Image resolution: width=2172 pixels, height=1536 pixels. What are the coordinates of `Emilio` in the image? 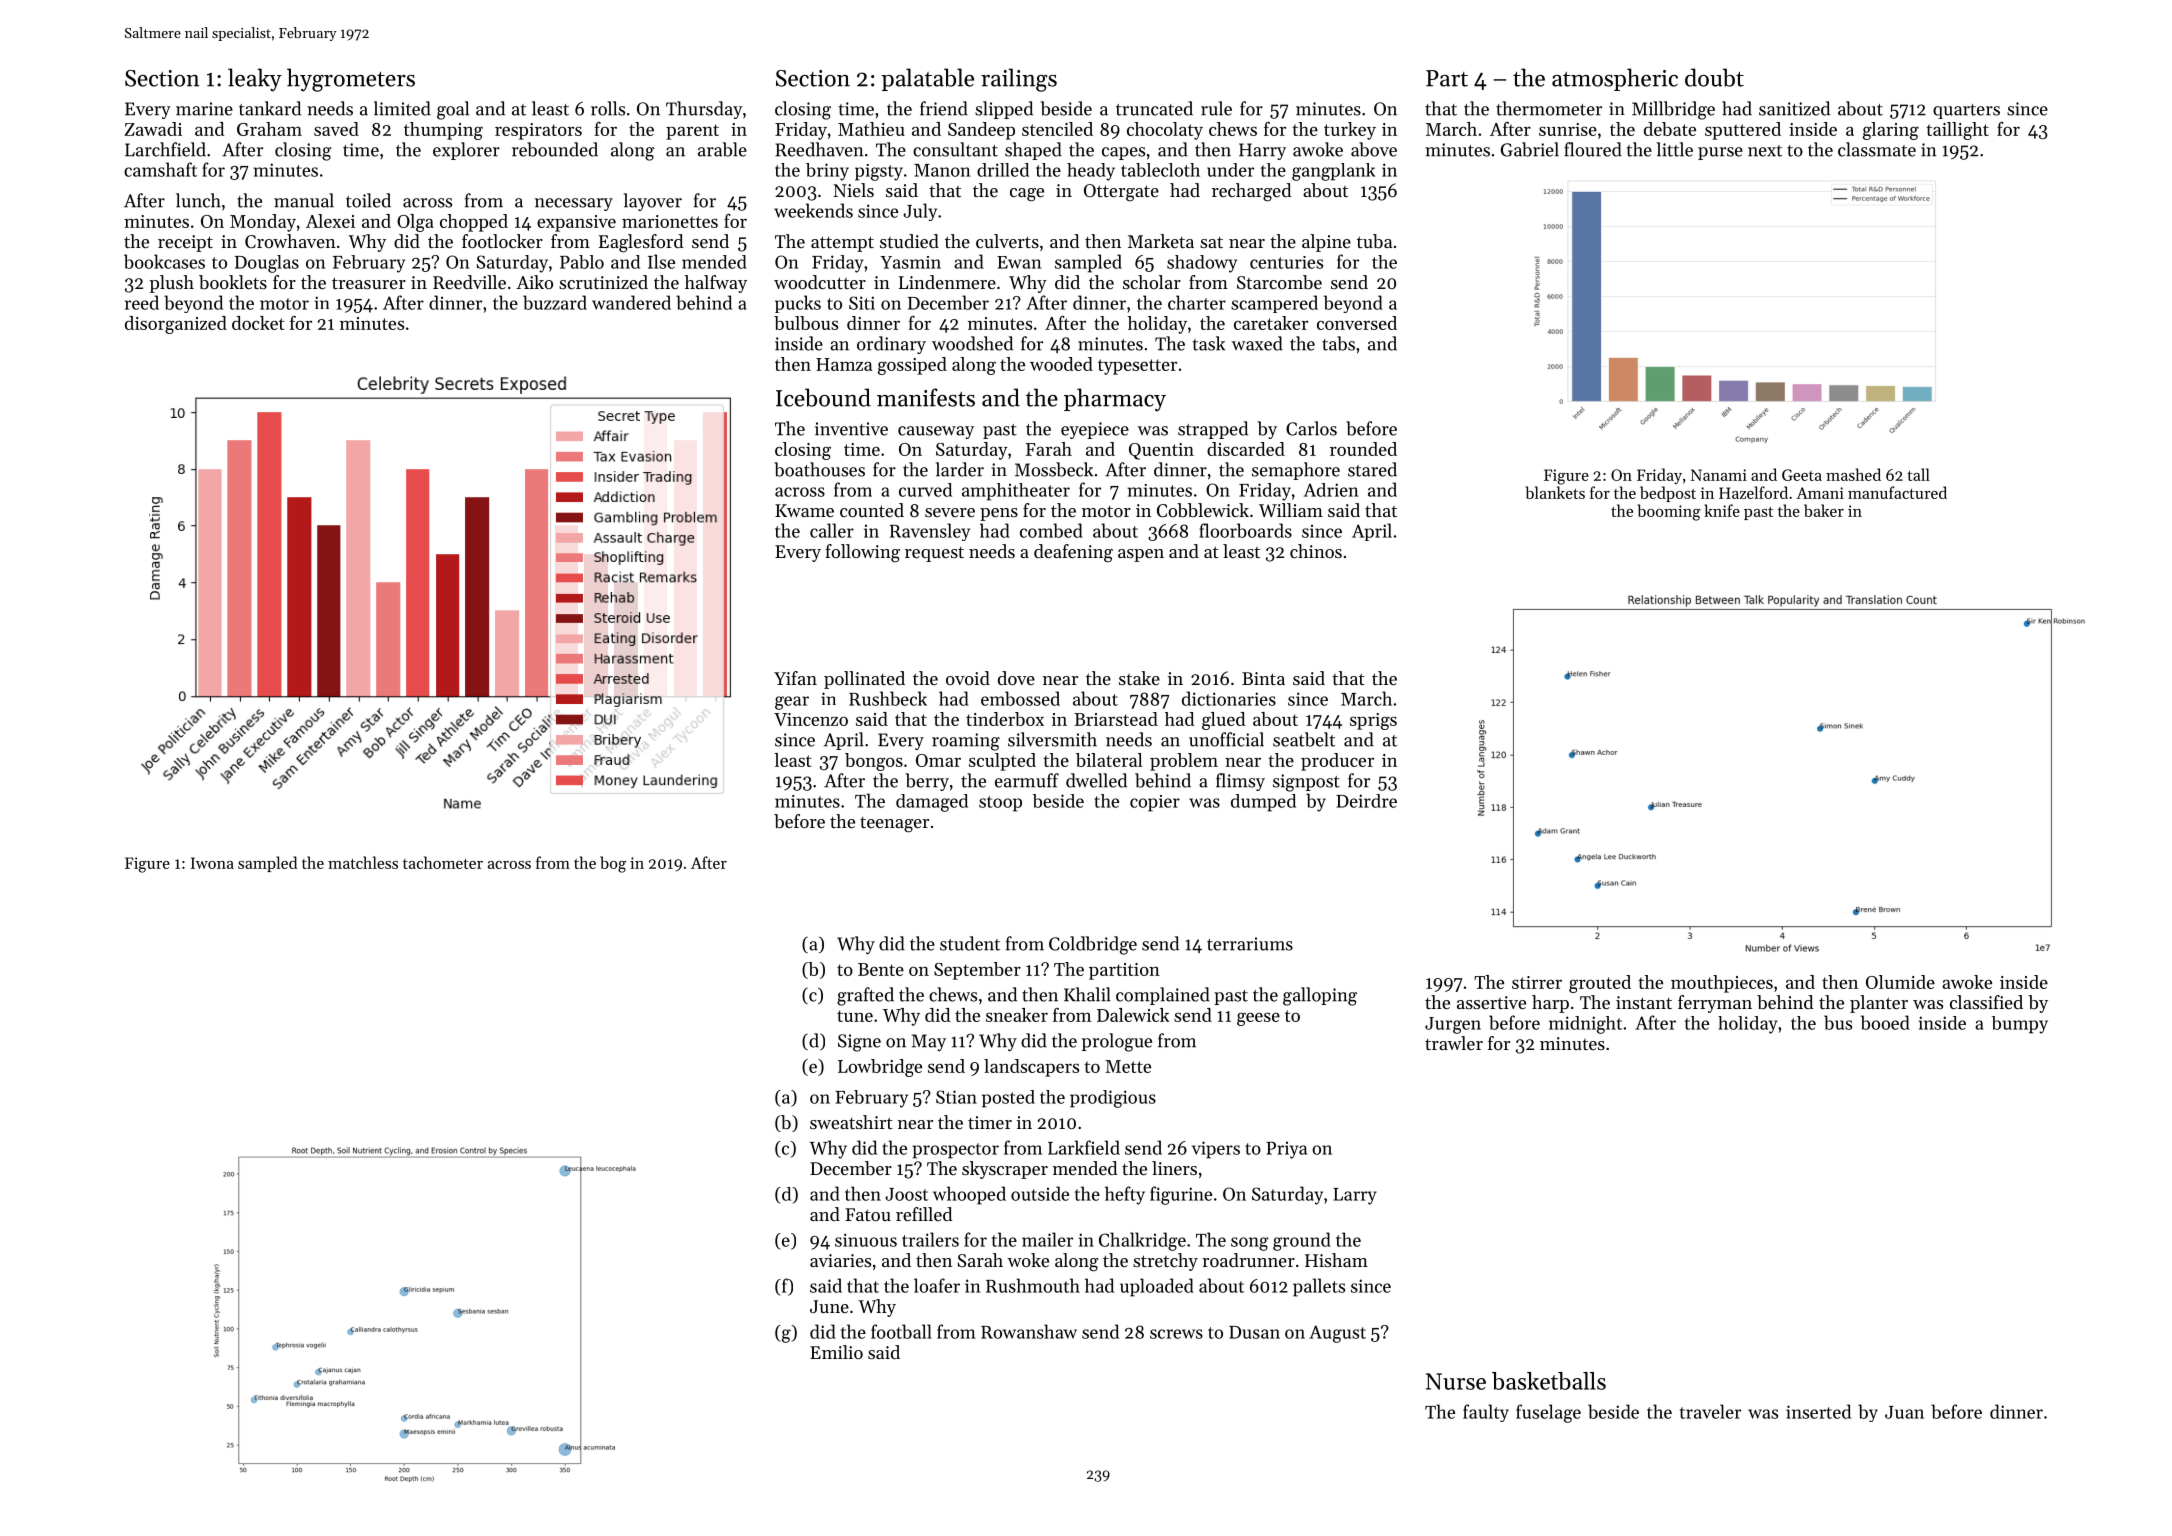 It's located at (836, 1352).
